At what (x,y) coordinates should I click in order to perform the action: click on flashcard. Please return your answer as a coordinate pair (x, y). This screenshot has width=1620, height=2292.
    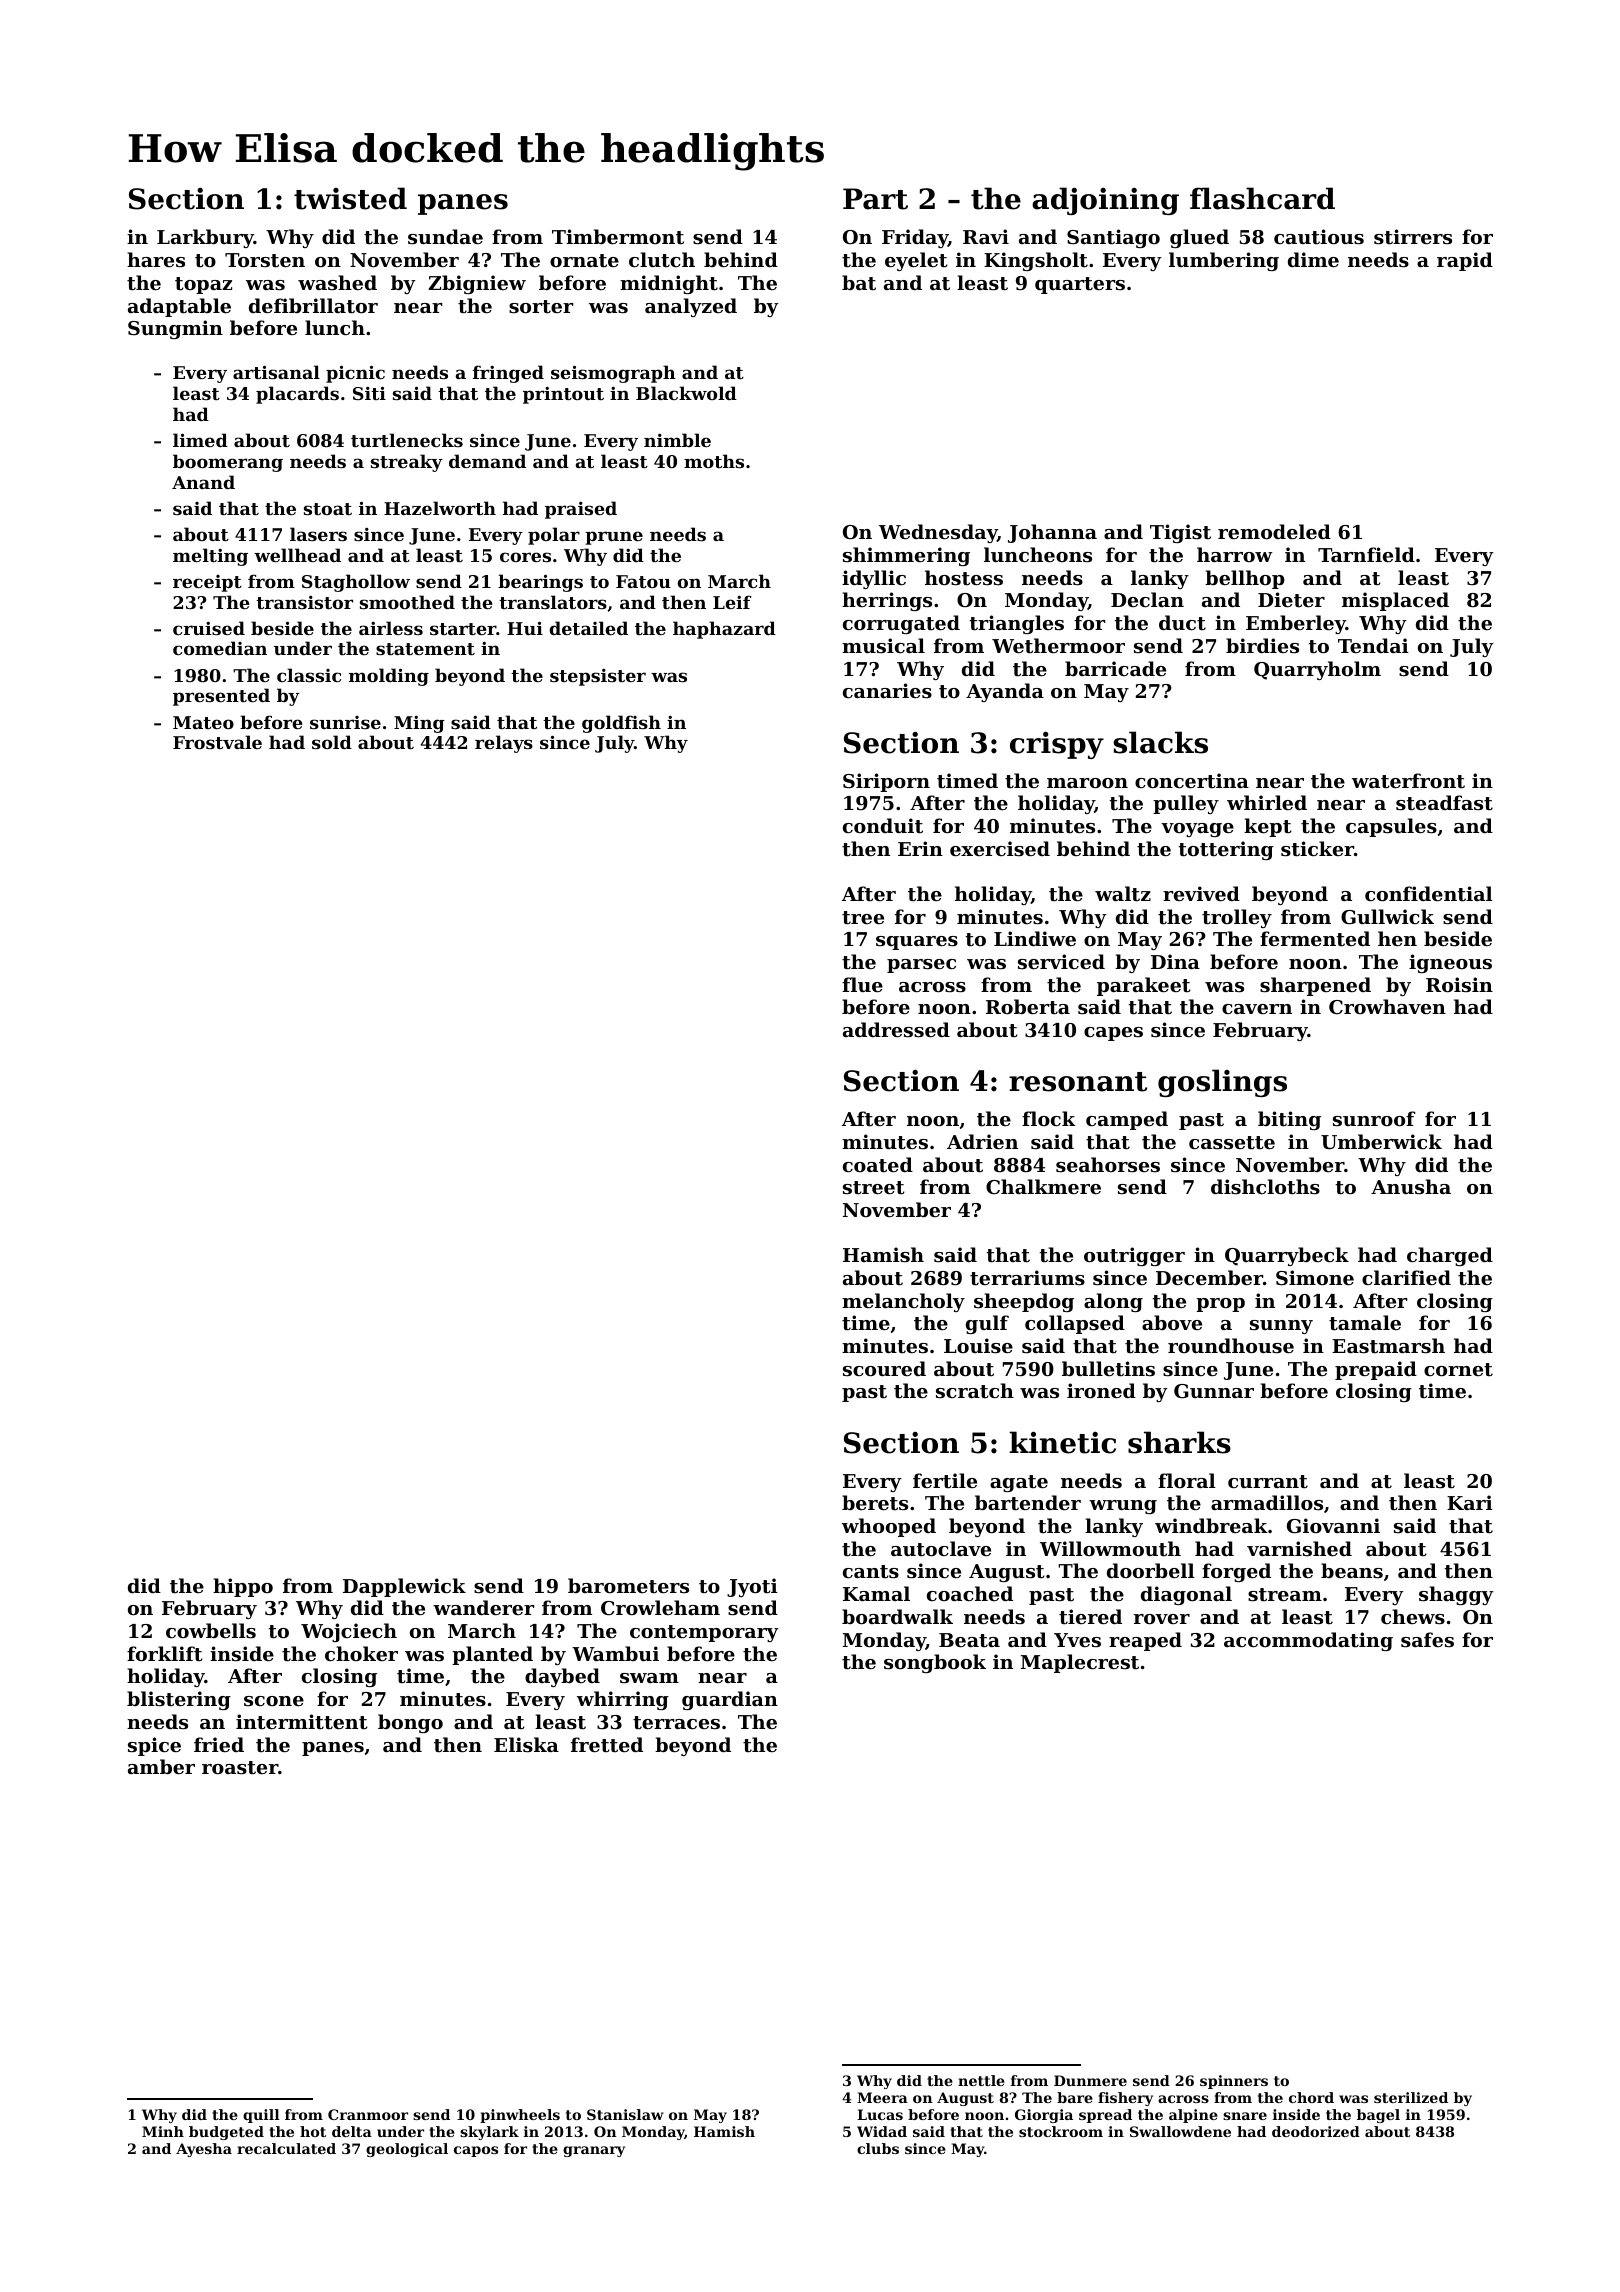
    Looking at the image, I should click on (1262, 198).
